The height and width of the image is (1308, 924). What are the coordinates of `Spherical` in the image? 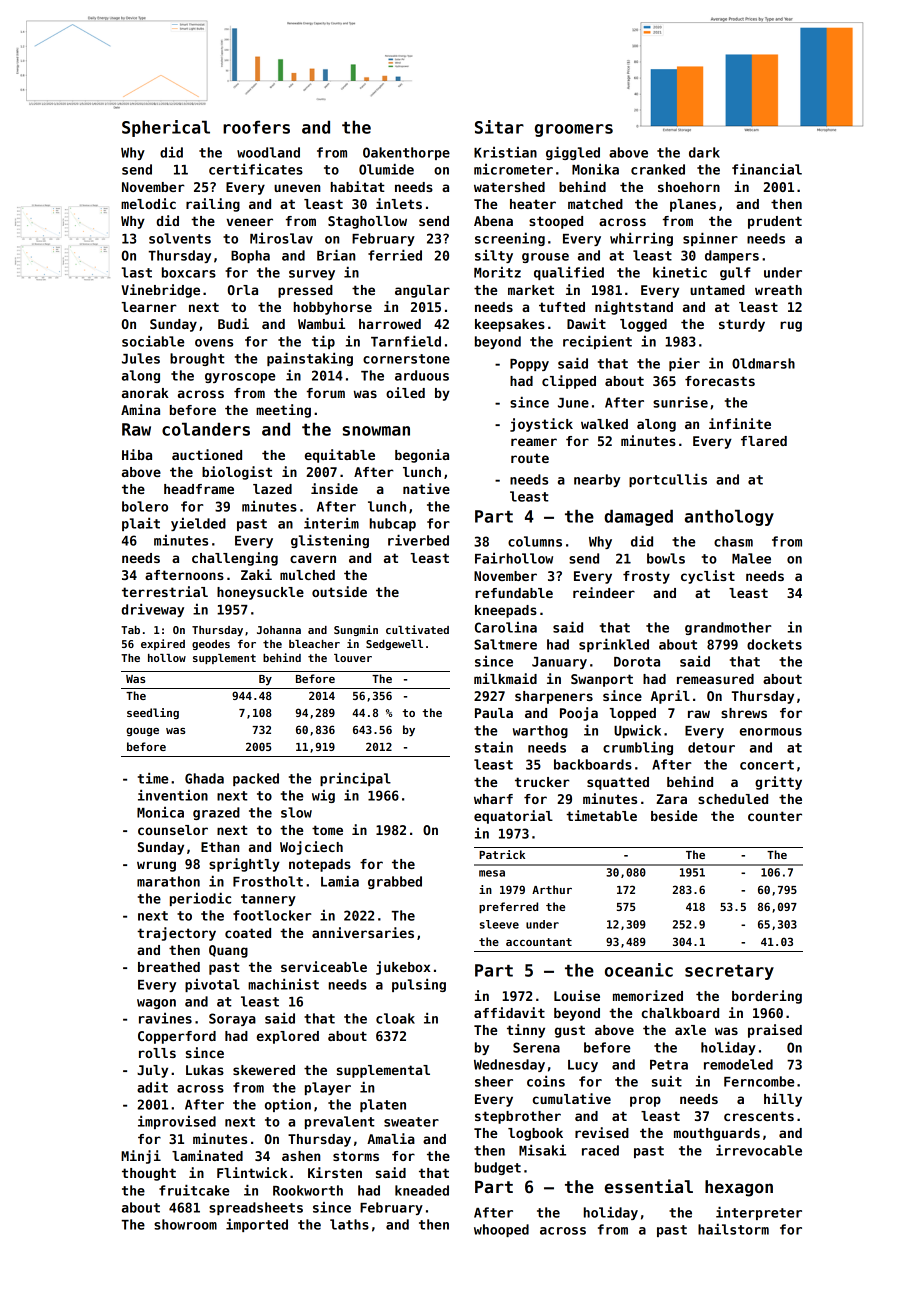 It's located at (166, 128).
